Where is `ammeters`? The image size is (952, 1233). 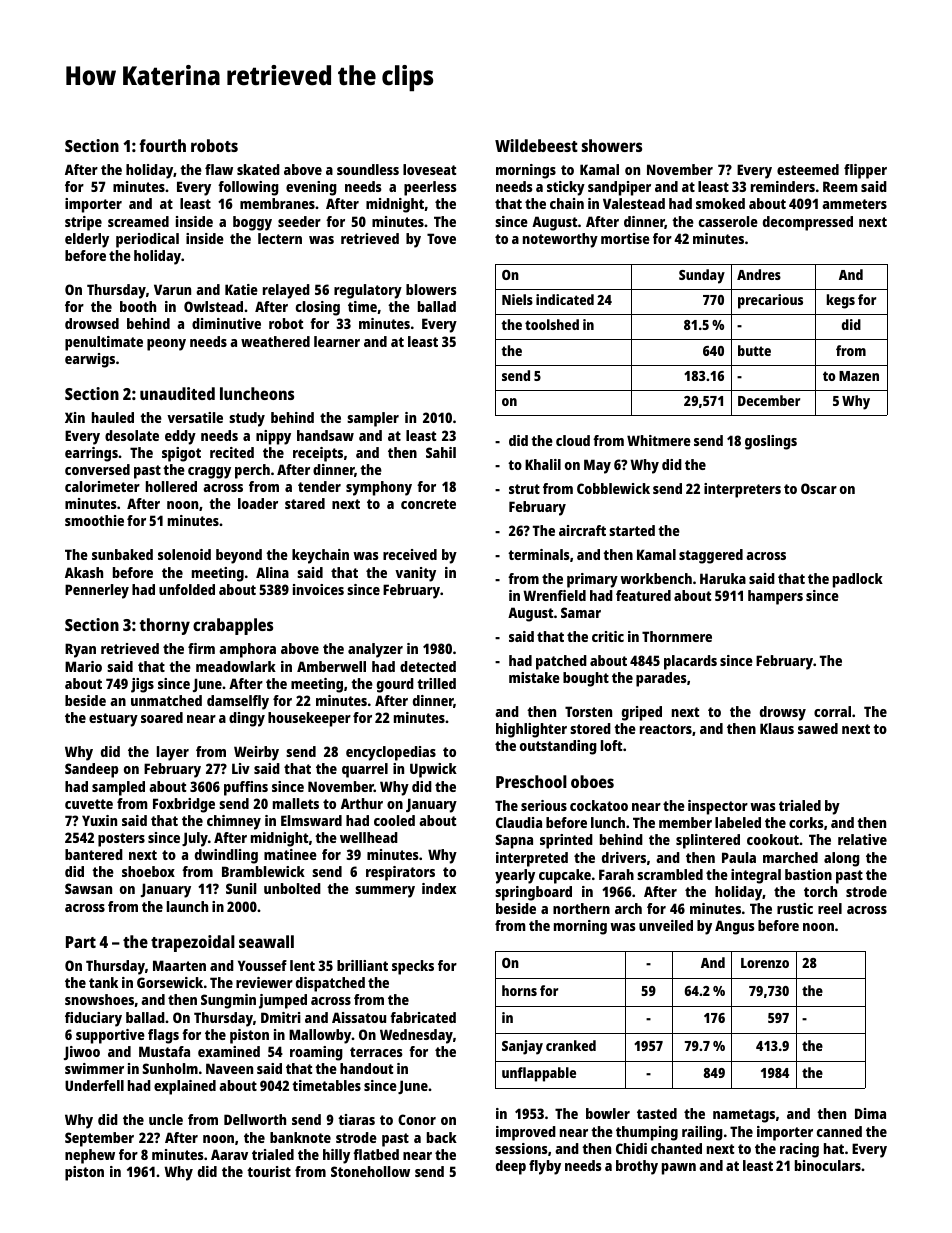 ammeters is located at coordinates (854, 204).
